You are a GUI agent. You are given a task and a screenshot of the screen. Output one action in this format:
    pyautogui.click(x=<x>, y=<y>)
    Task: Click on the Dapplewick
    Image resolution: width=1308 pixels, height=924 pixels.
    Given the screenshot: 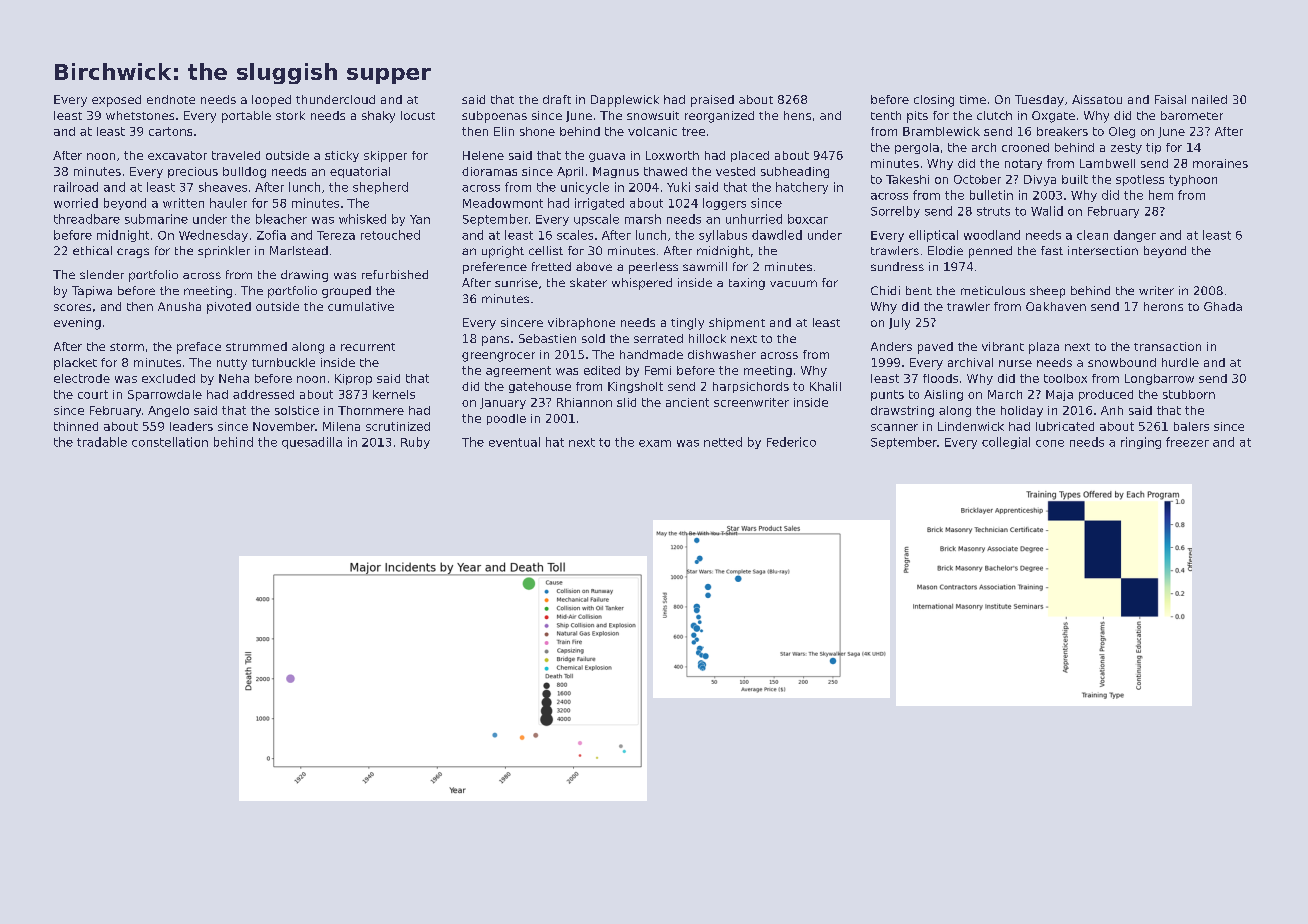 What is the action you would take?
    pyautogui.click(x=625, y=101)
